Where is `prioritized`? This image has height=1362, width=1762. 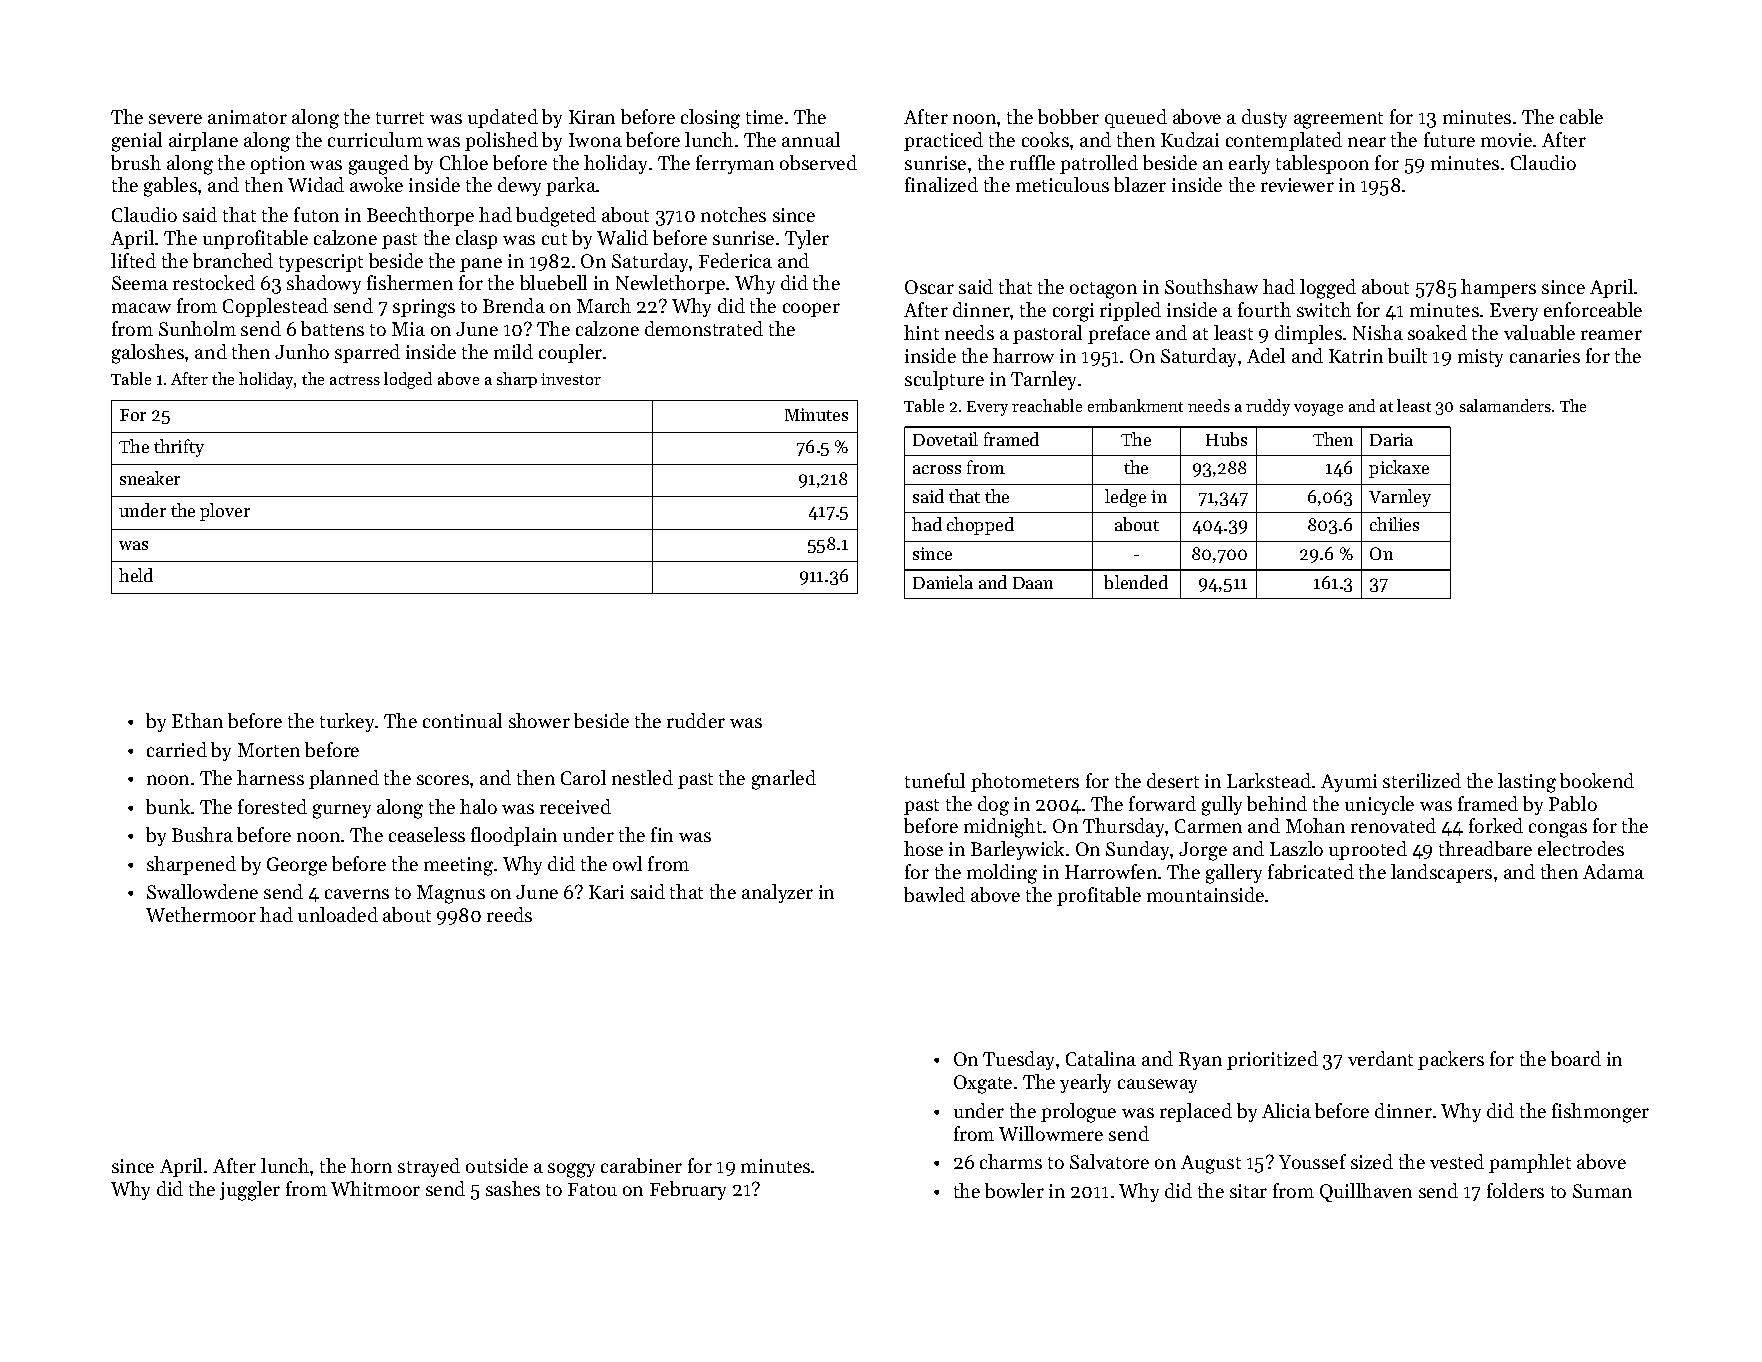
prioritized is located at coordinates (1272, 1060).
